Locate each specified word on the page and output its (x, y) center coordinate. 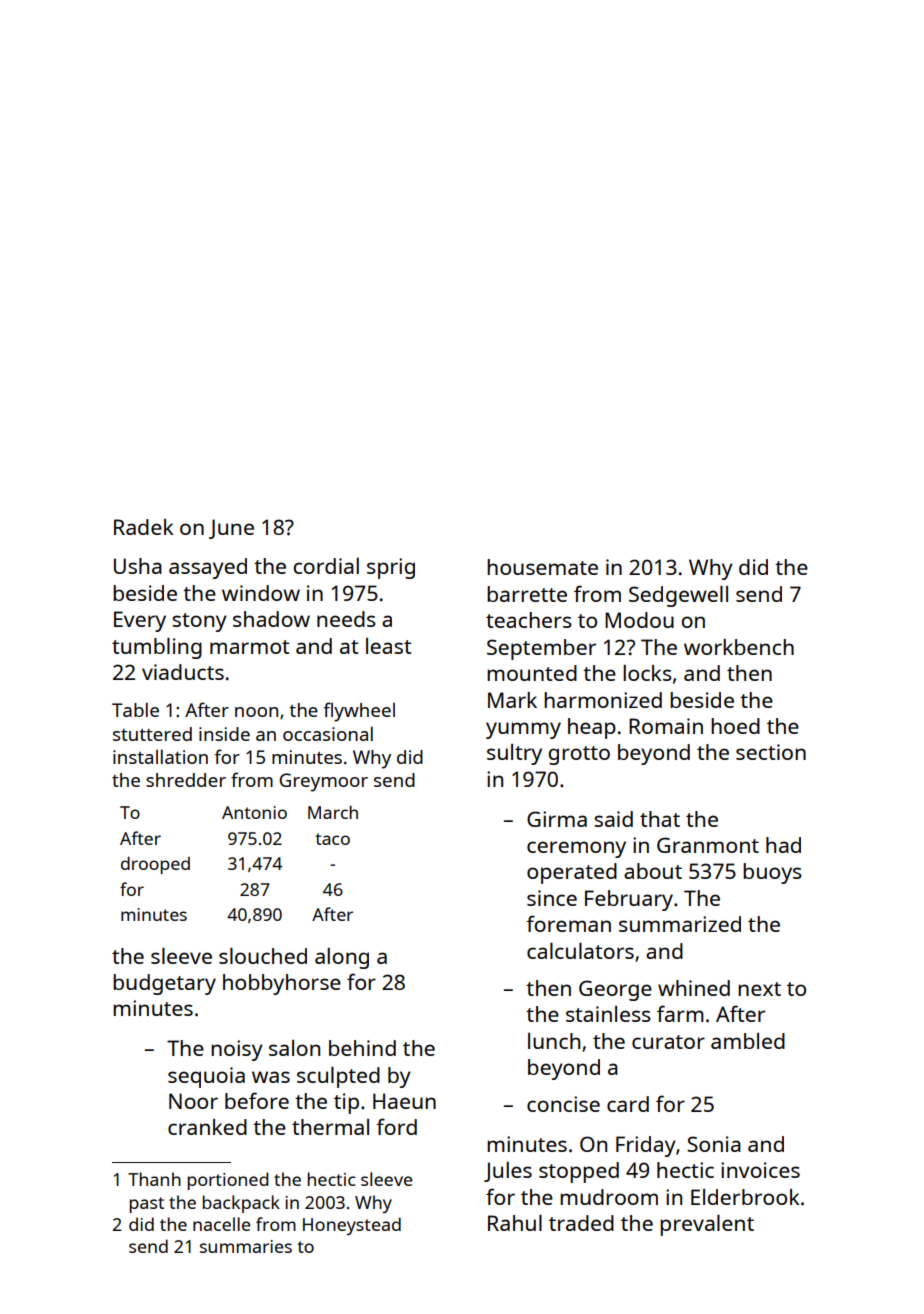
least (388, 646)
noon (256, 712)
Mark (512, 700)
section (771, 752)
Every (140, 621)
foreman (568, 923)
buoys (772, 873)
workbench (739, 647)
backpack (241, 1204)
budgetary (164, 984)
